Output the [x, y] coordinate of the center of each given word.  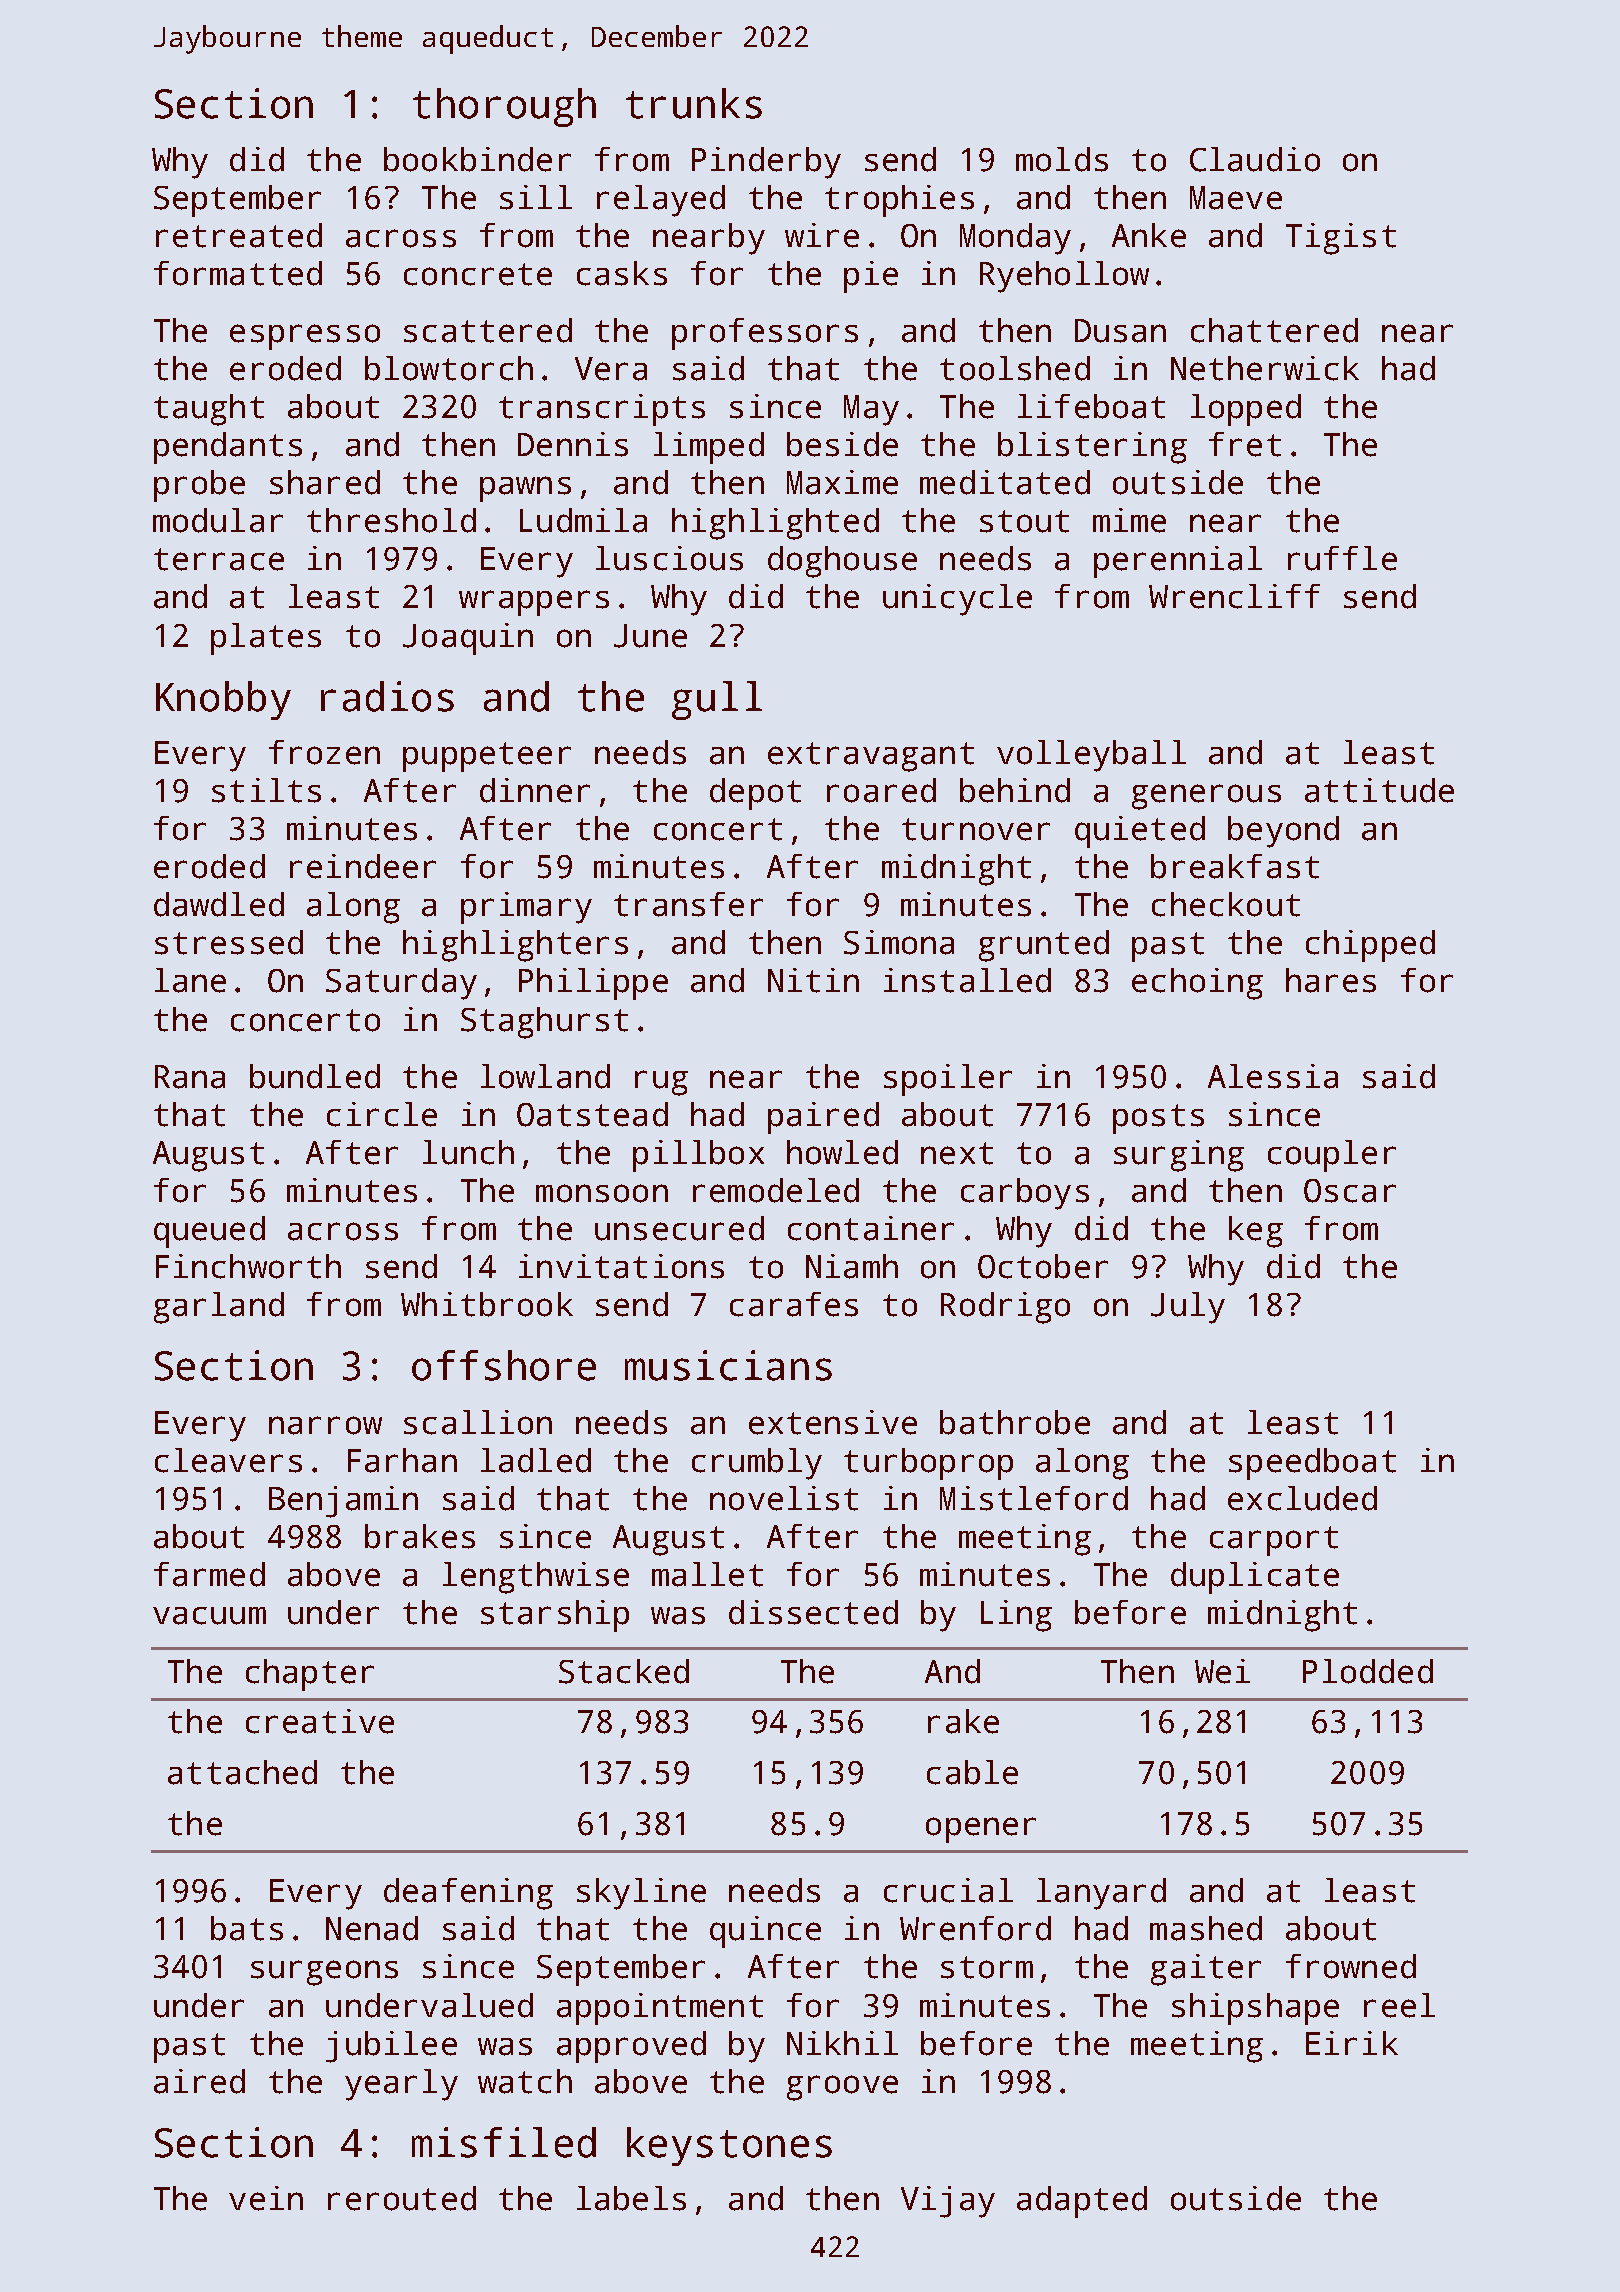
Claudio [1255, 159]
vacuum [209, 1616]
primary [526, 908]
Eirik [1352, 2043]
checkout [1226, 904]
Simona [899, 942]
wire [822, 235]
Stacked [624, 1671]
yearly [401, 2085]
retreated [239, 235]
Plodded [1368, 1671]
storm [987, 1967]
